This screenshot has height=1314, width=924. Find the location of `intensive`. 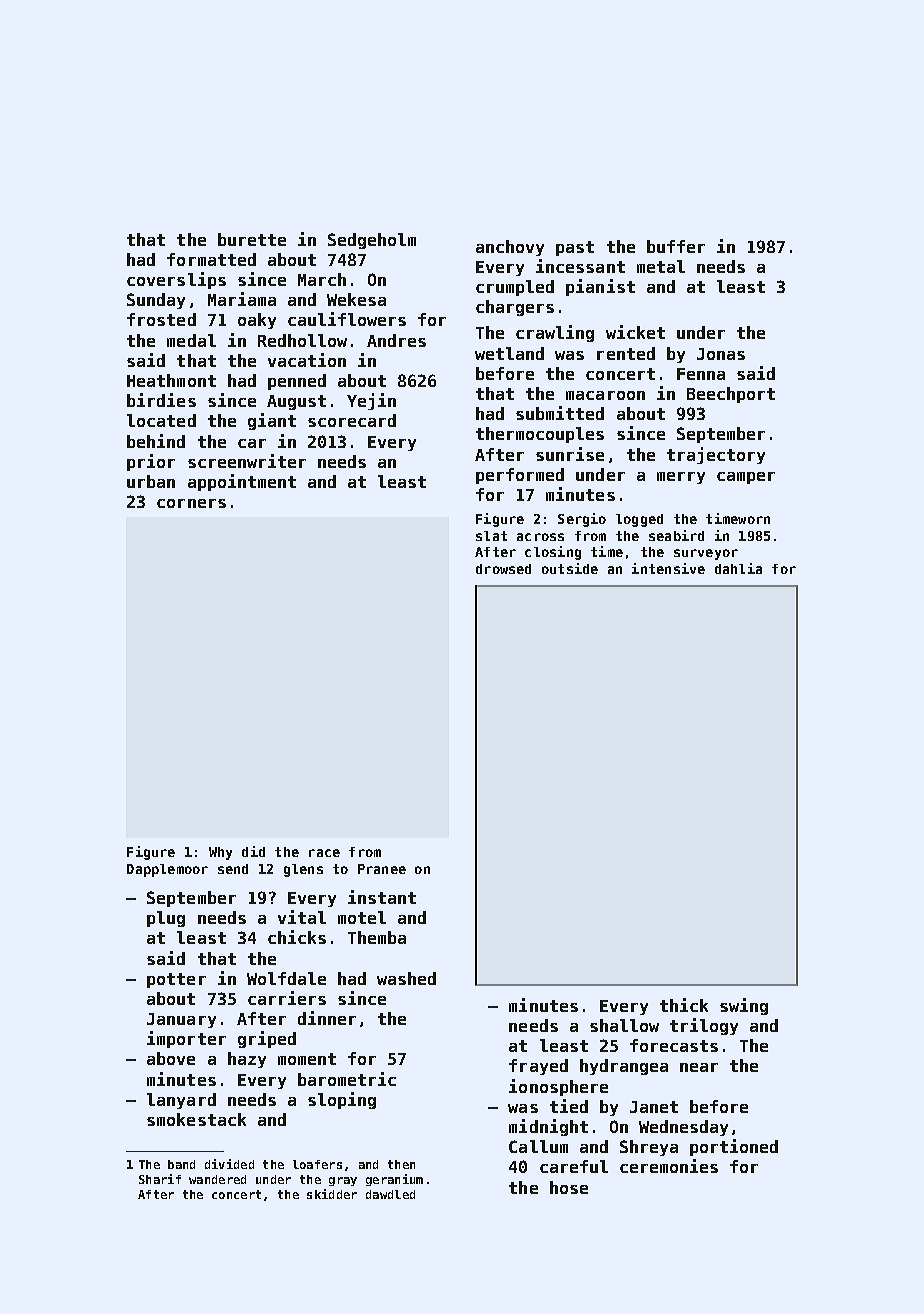

intensive is located at coordinates (668, 568).
